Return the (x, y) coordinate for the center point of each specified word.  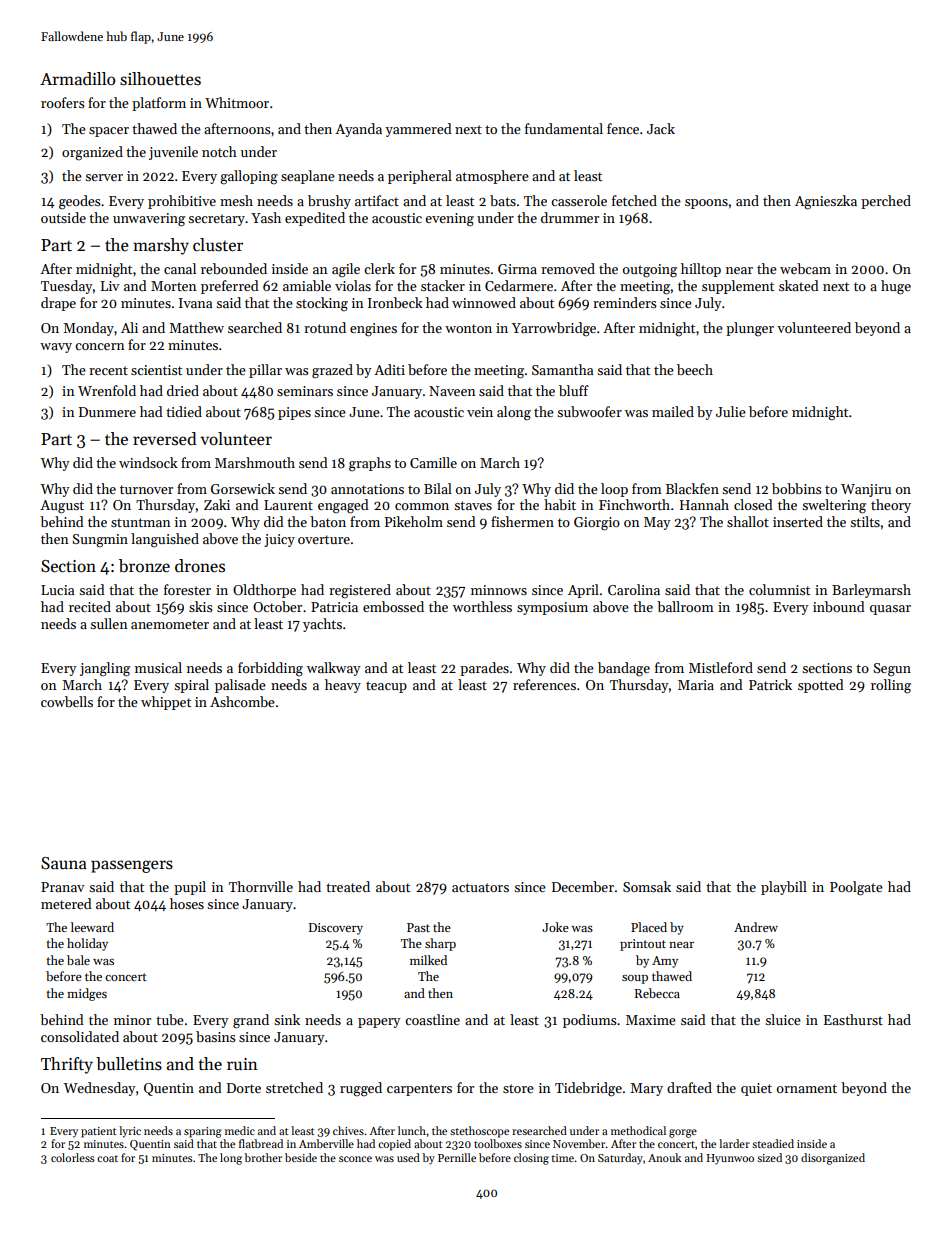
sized (769, 1157)
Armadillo (77, 79)
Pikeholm (414, 521)
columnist (779, 589)
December (583, 886)
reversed (165, 439)
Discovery (336, 929)
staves (473, 505)
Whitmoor (237, 102)
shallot (748, 521)
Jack (661, 128)
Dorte (244, 1088)
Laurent (288, 505)
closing (531, 1159)
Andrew (756, 927)
